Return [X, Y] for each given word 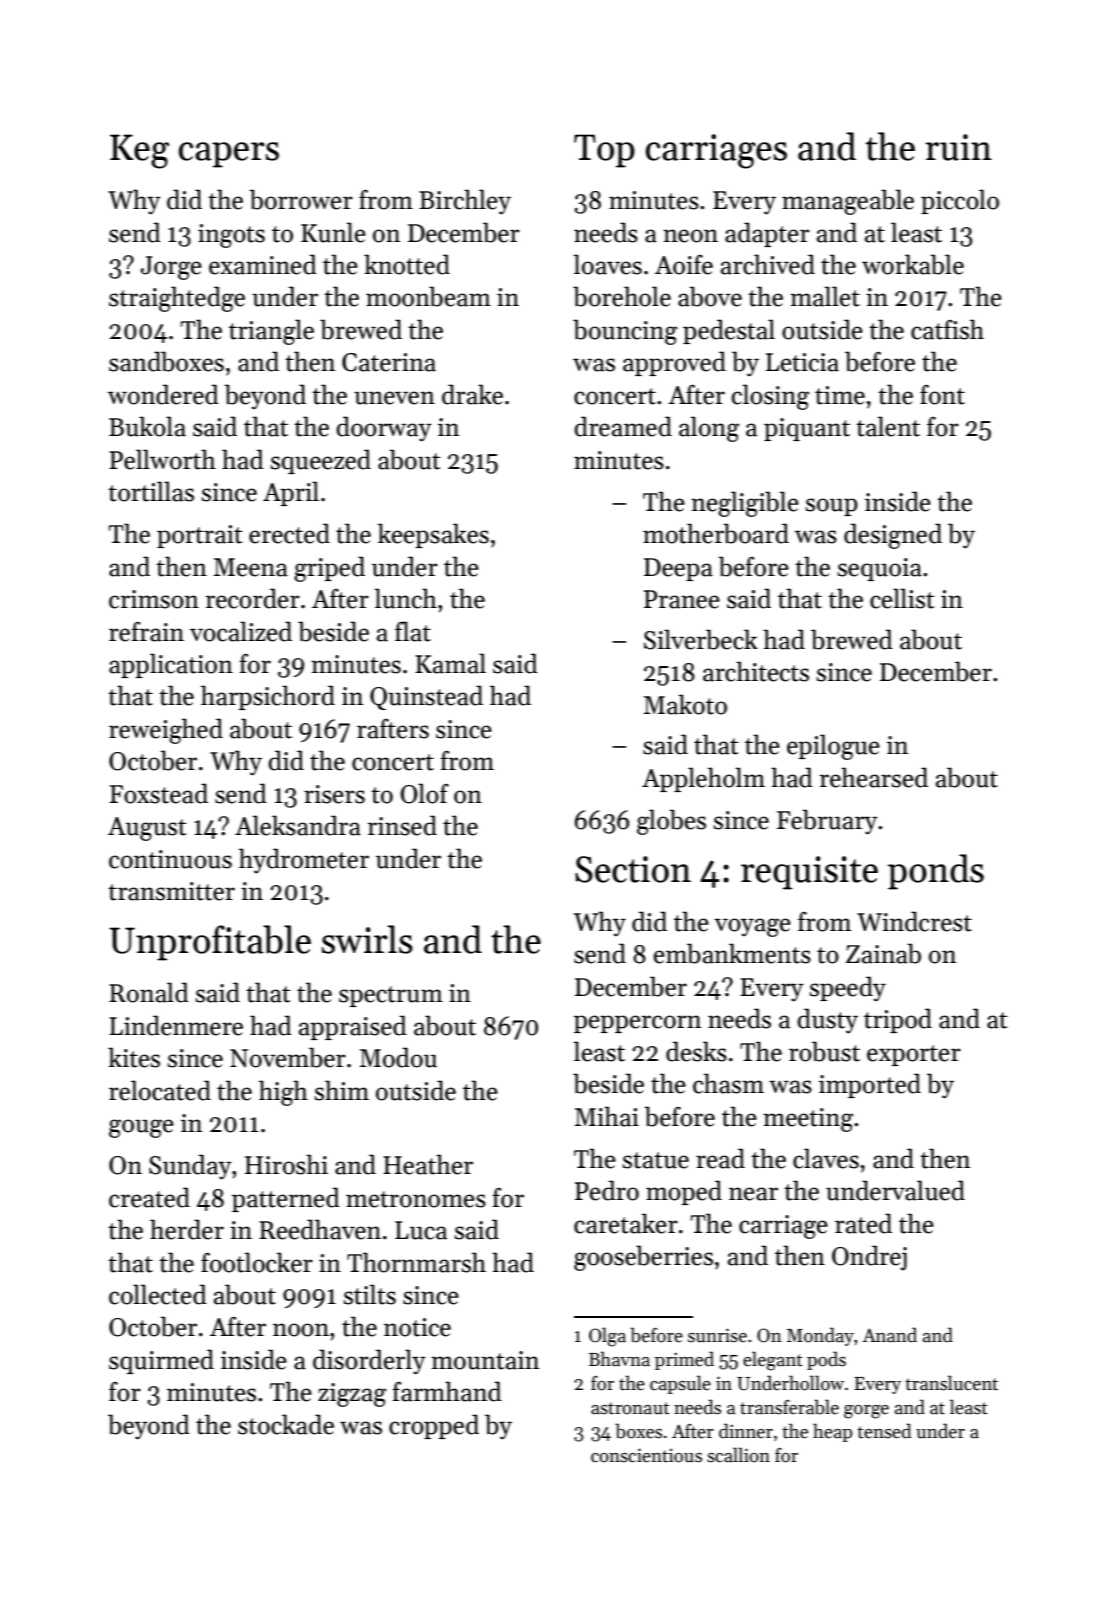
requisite [809, 873]
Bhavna [619, 1359]
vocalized [241, 631]
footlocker [257, 1262]
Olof [425, 793]
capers [229, 155]
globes [671, 822]
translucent [951, 1383]
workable [913, 264]
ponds [936, 872]
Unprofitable [210, 943]
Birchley [465, 202]
